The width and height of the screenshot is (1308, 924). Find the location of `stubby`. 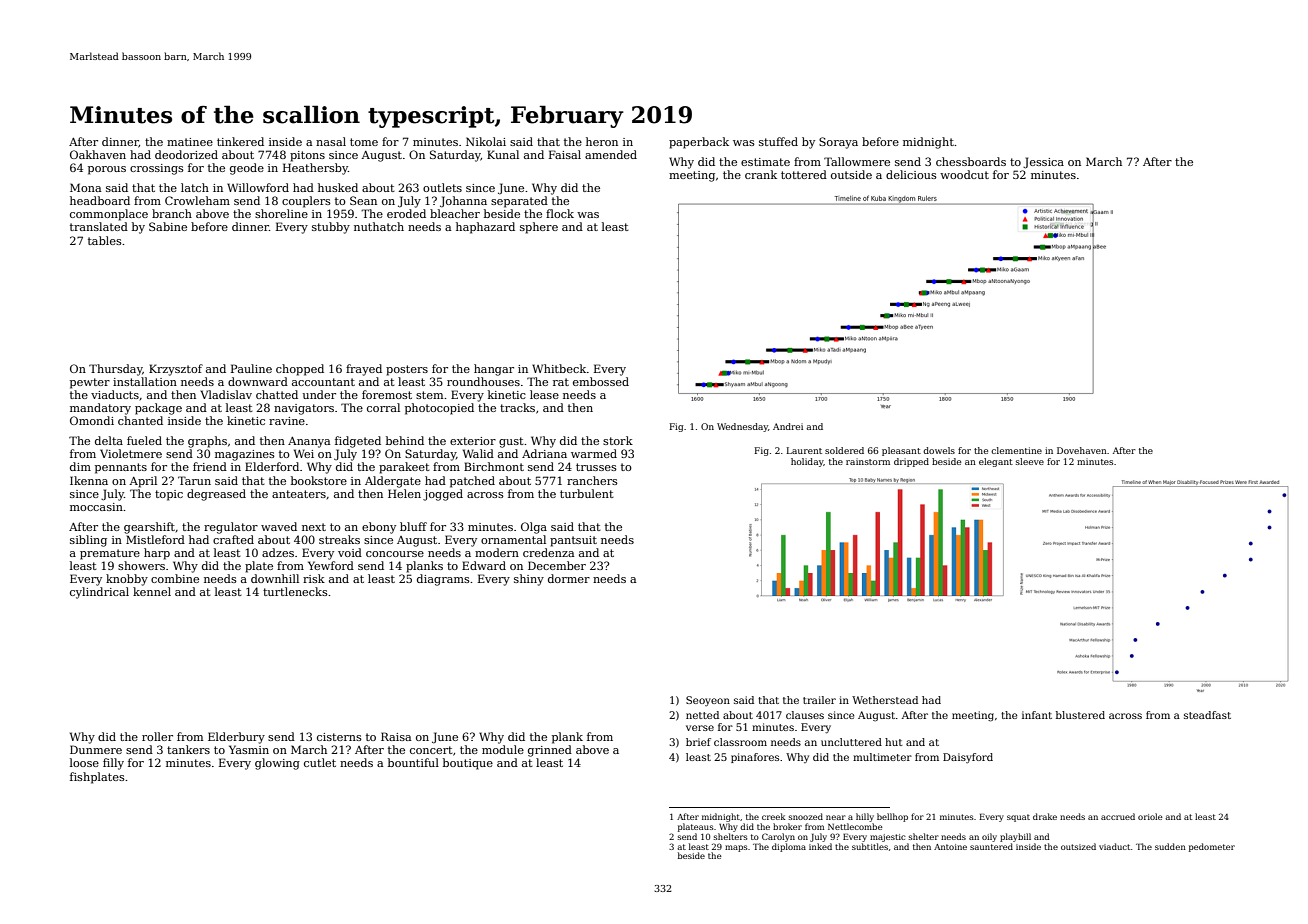

stubby is located at coordinates (331, 228).
